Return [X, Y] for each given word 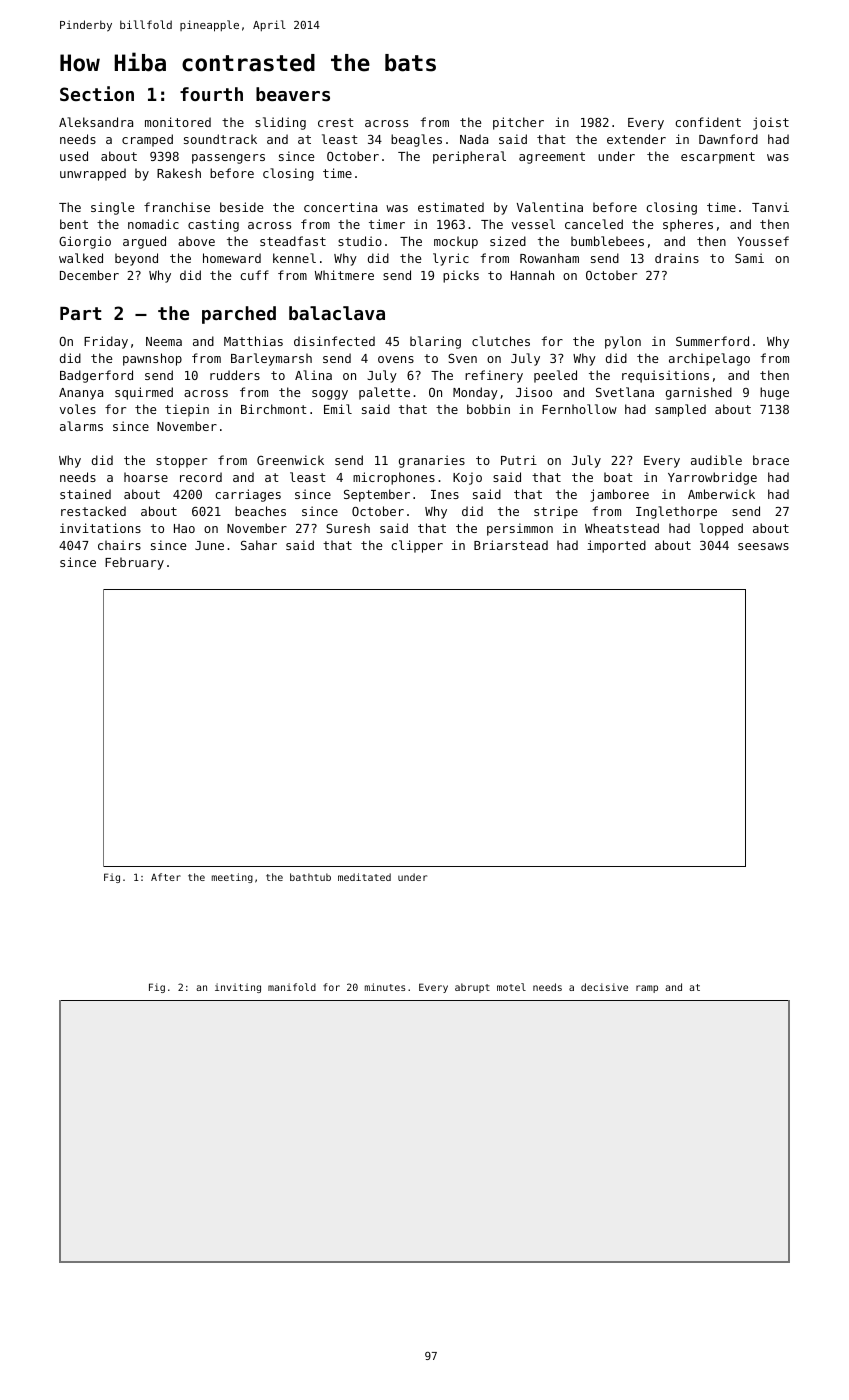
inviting [238, 988]
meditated [364, 877]
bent [74, 224]
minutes [385, 987]
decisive [604, 987]
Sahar [259, 545]
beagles [416, 140]
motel [511, 987]
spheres [688, 225]
